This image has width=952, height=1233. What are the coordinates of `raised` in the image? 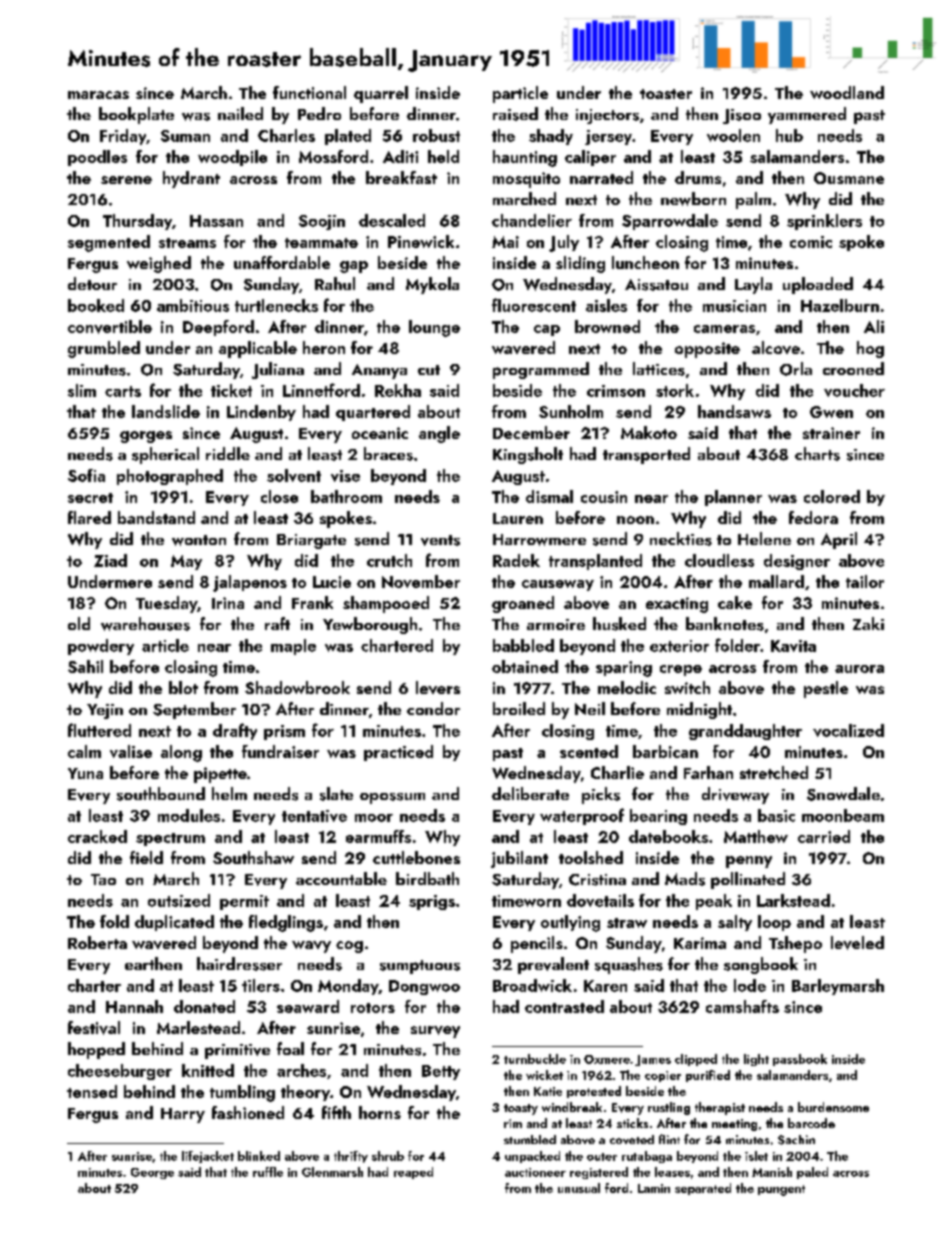 It's located at (515, 114).
